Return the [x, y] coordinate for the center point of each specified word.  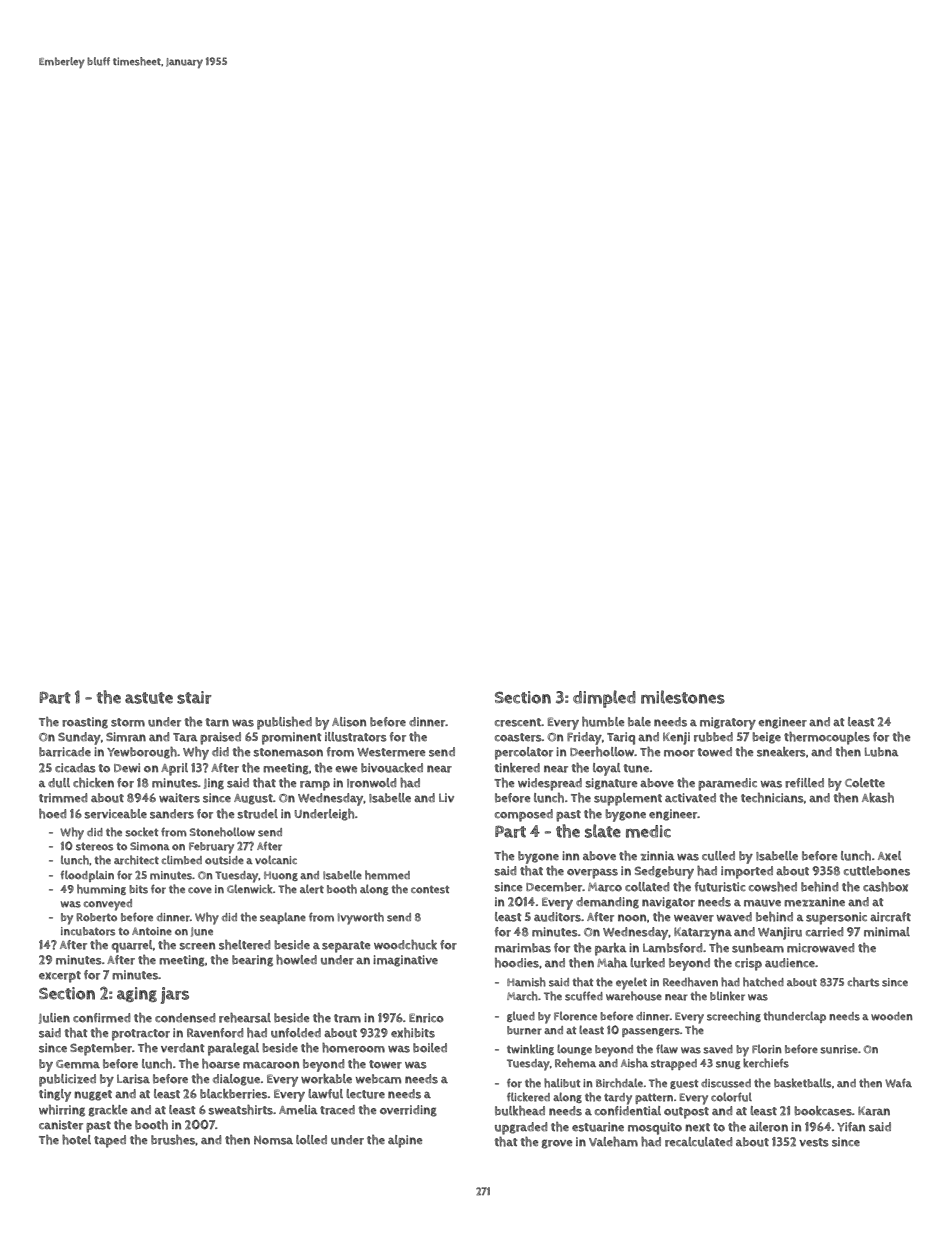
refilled [804, 783]
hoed [52, 814]
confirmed [101, 1018]
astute [149, 698]
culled [718, 856]
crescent [518, 722]
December [554, 887]
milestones [683, 697]
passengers [651, 1032]
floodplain [87, 876]
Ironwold [371, 783]
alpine [405, 1141]
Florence [575, 1016]
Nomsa [273, 1140]
